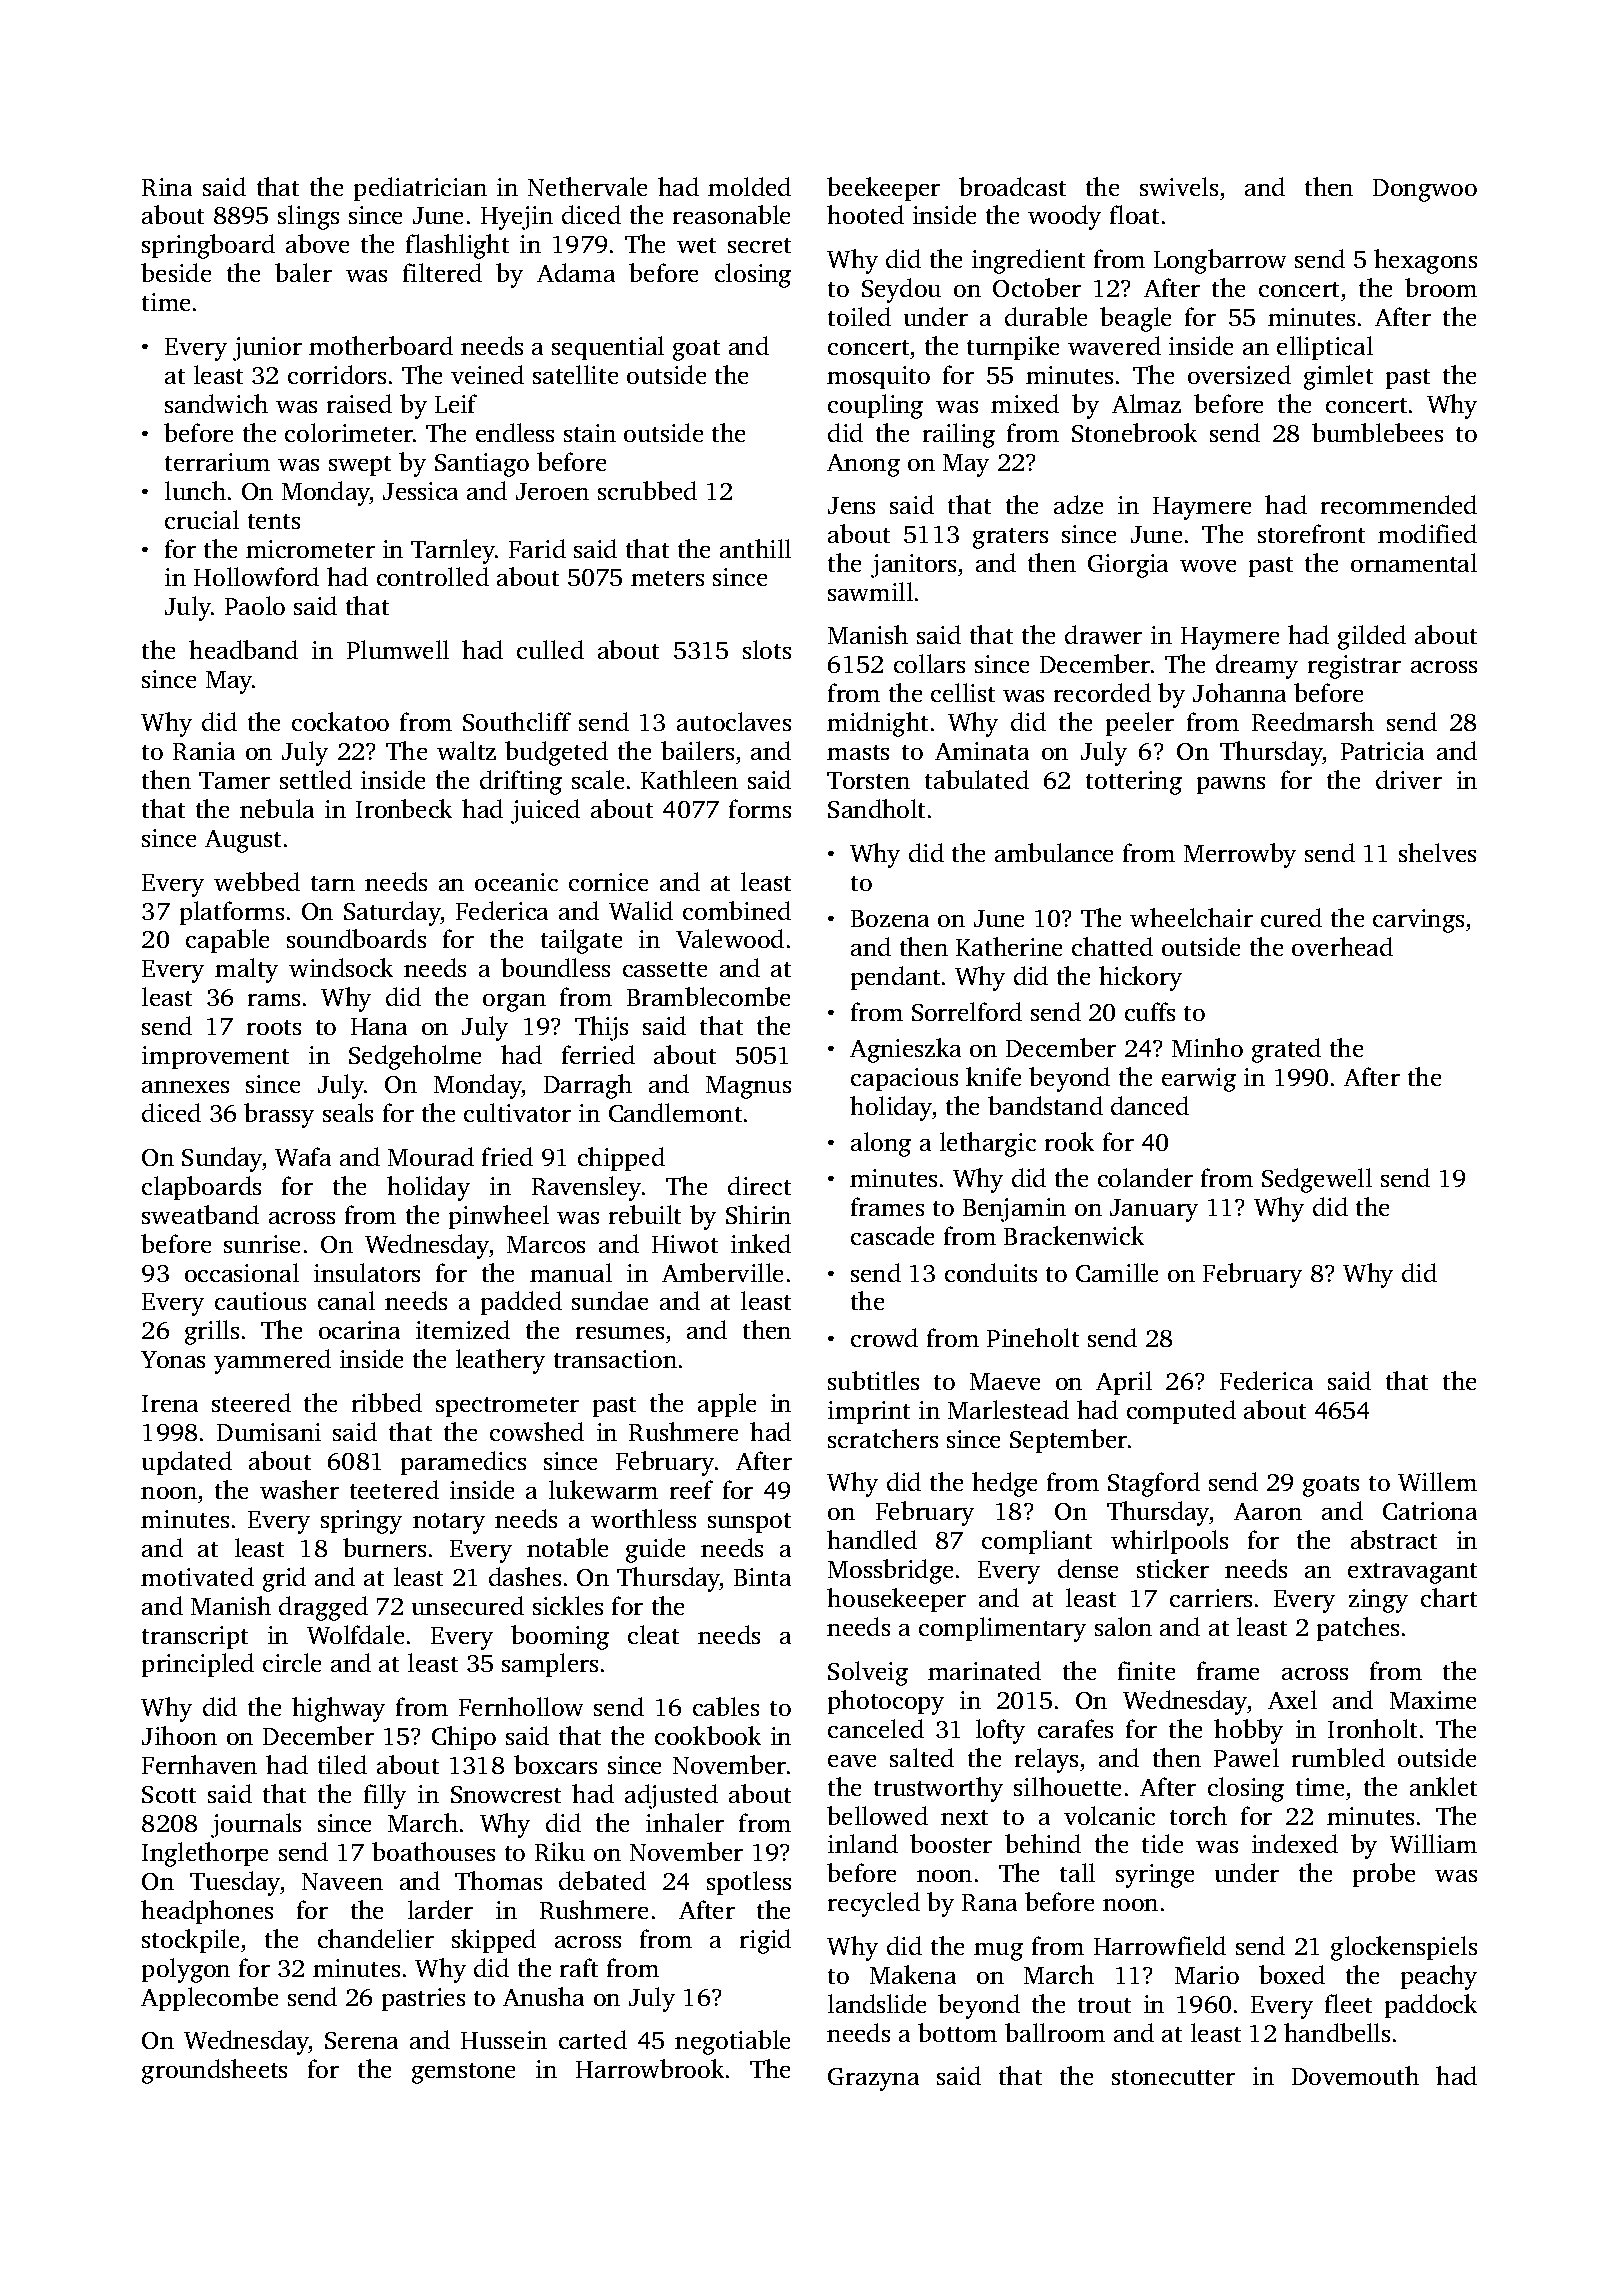 Image resolution: width=1620 pixels, height=2292 pixels. What do you see at coordinates (1433, 1843) in the image?
I see `William` at bounding box center [1433, 1843].
